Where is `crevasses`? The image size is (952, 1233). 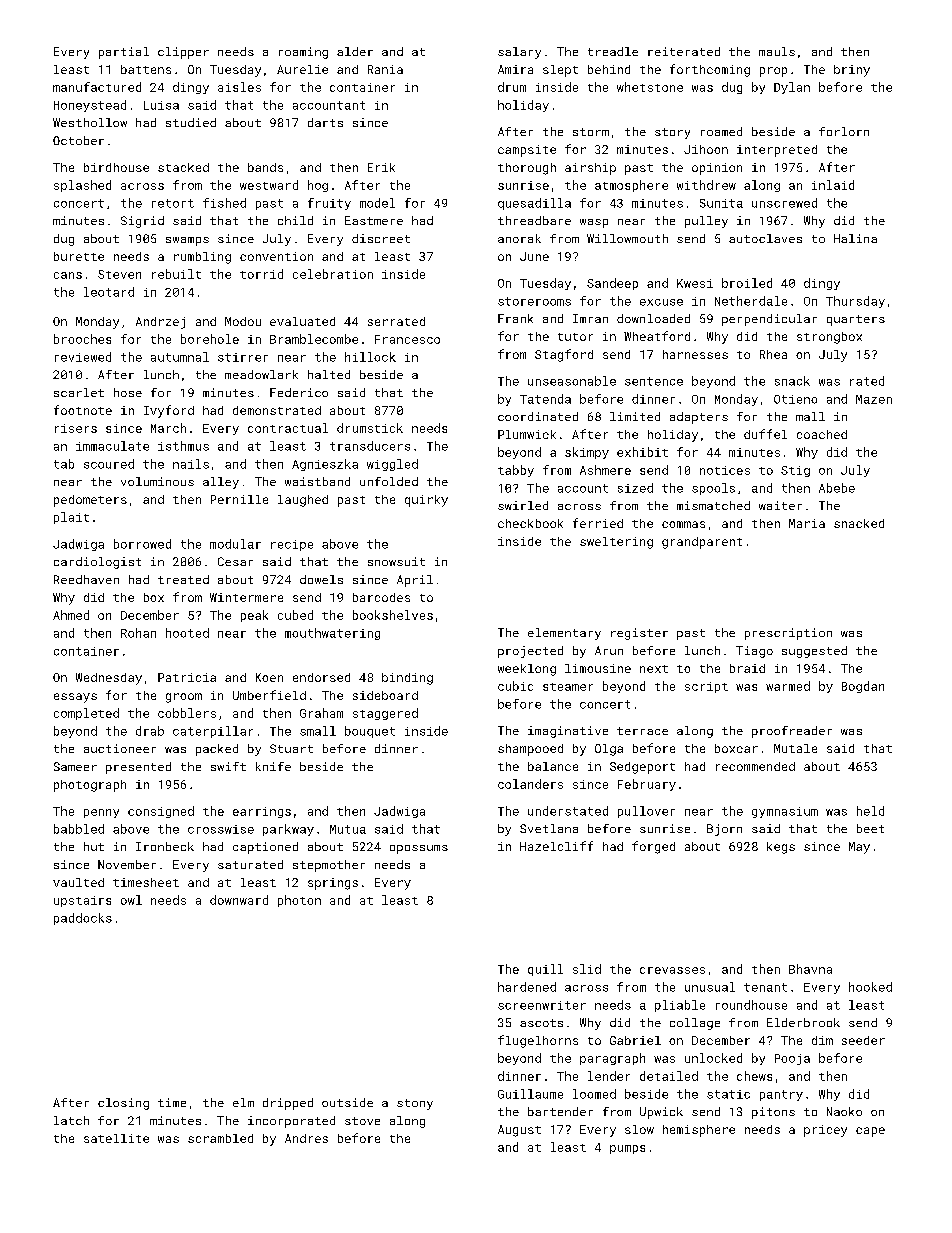 crevasses is located at coordinates (672, 970).
